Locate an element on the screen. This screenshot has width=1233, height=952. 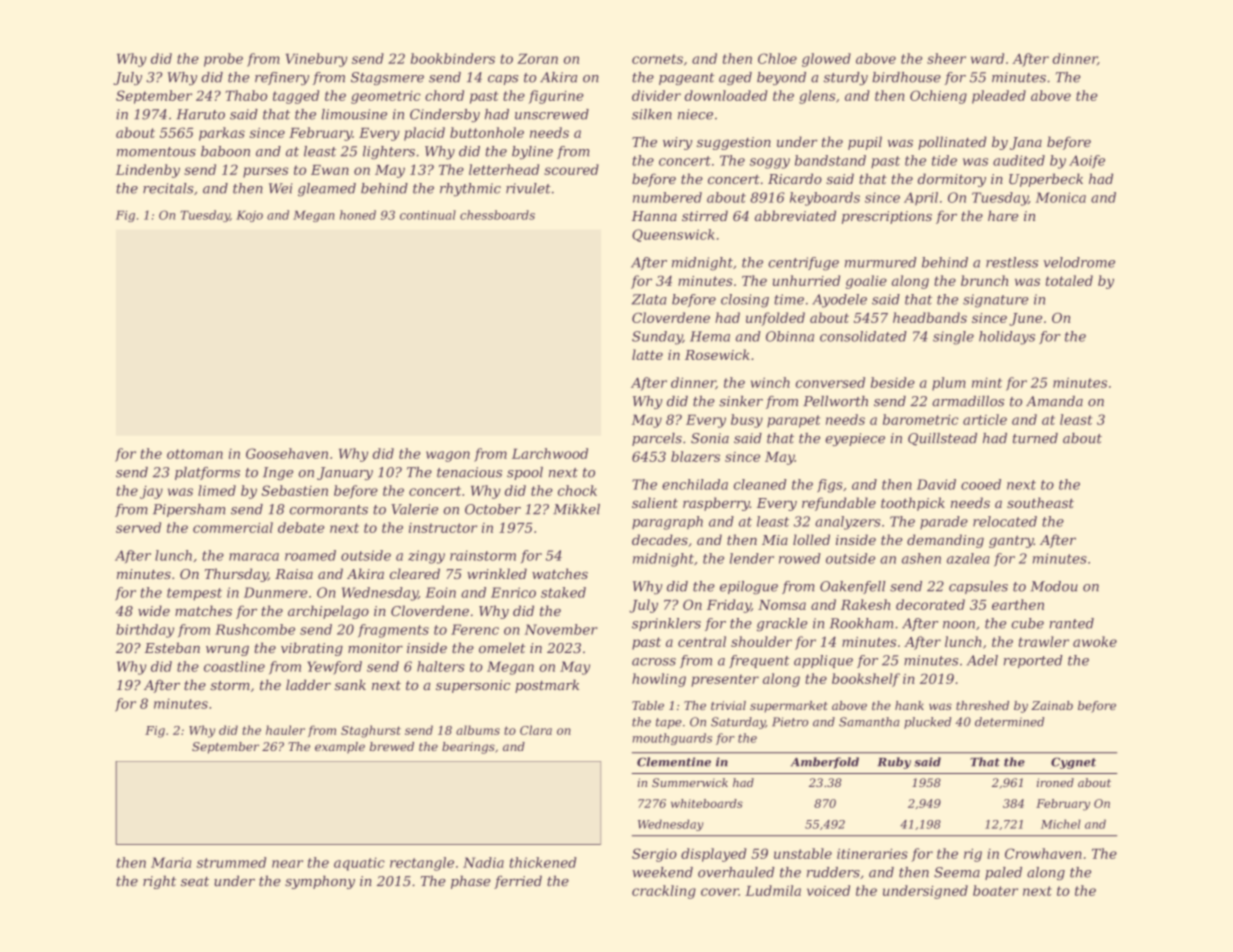
Pipersham is located at coordinates (189, 510).
